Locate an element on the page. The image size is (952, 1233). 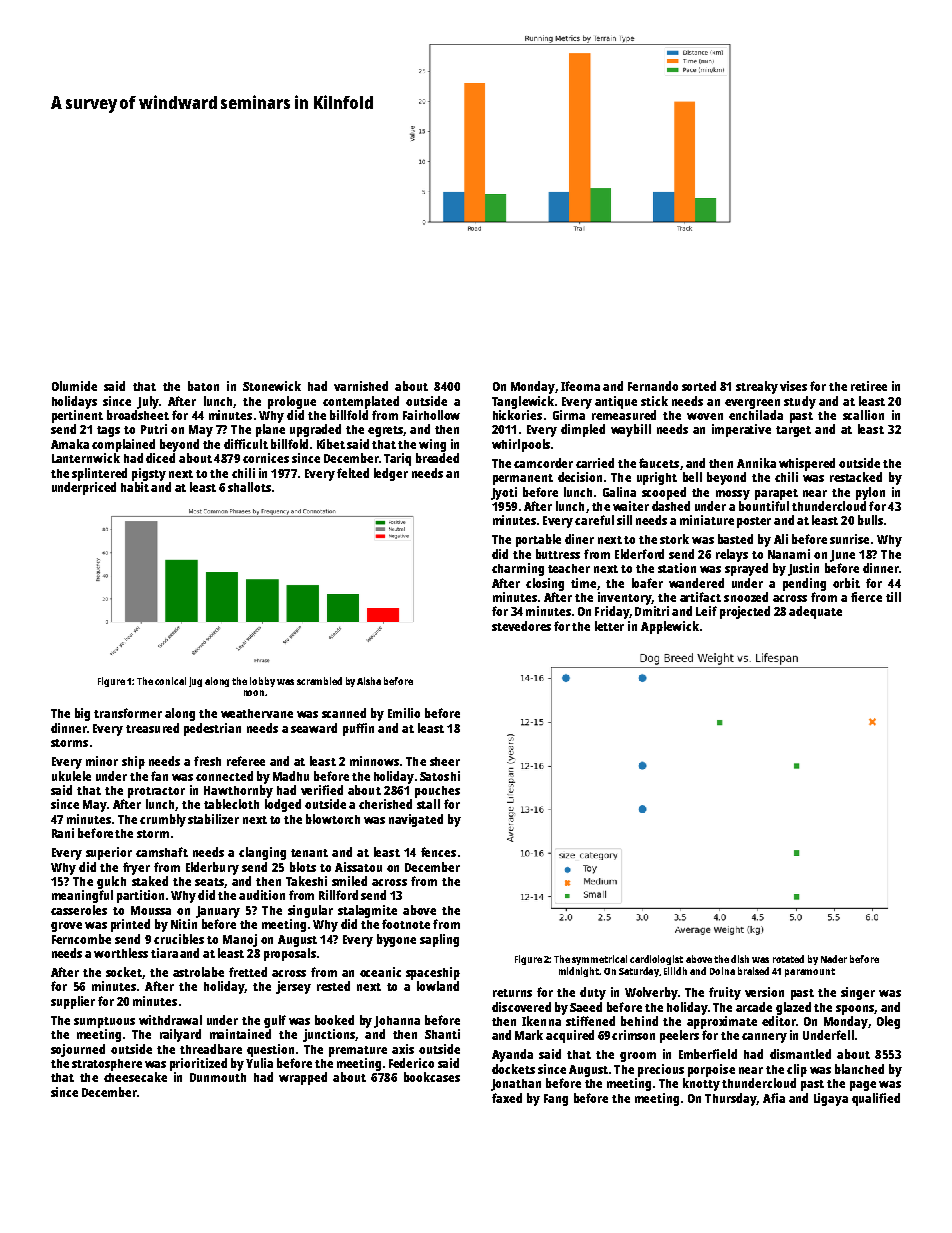
Jyoti is located at coordinates (504, 493).
